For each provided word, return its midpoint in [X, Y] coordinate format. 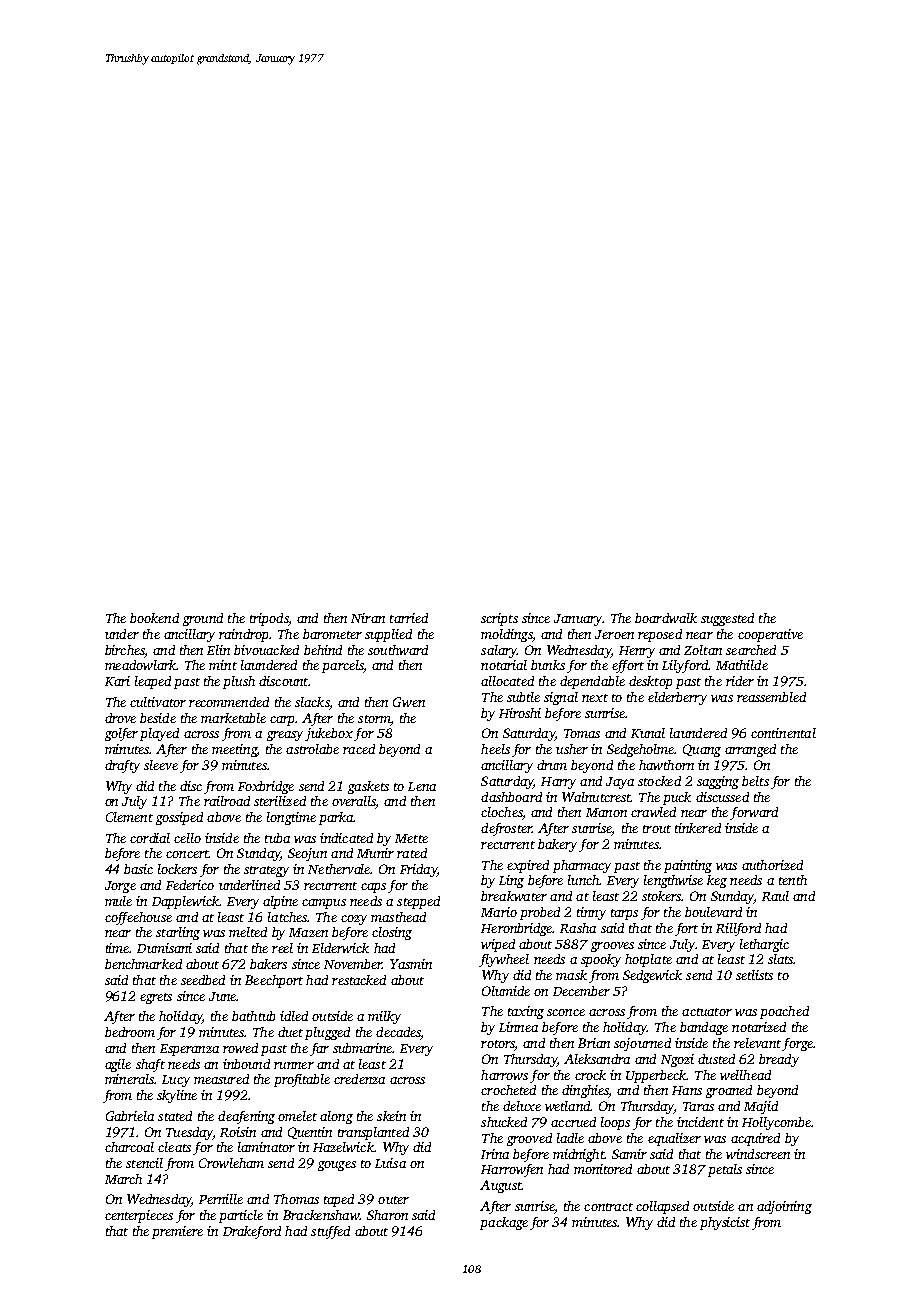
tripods [269, 619]
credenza [359, 1079]
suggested [727, 619]
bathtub [253, 1016]
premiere [177, 1232]
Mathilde [742, 665]
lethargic [764, 945]
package [504, 1223]
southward [398, 650]
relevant [757, 1043]
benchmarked [143, 964]
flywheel [504, 960]
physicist [725, 1223]
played [159, 734]
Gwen [409, 702]
